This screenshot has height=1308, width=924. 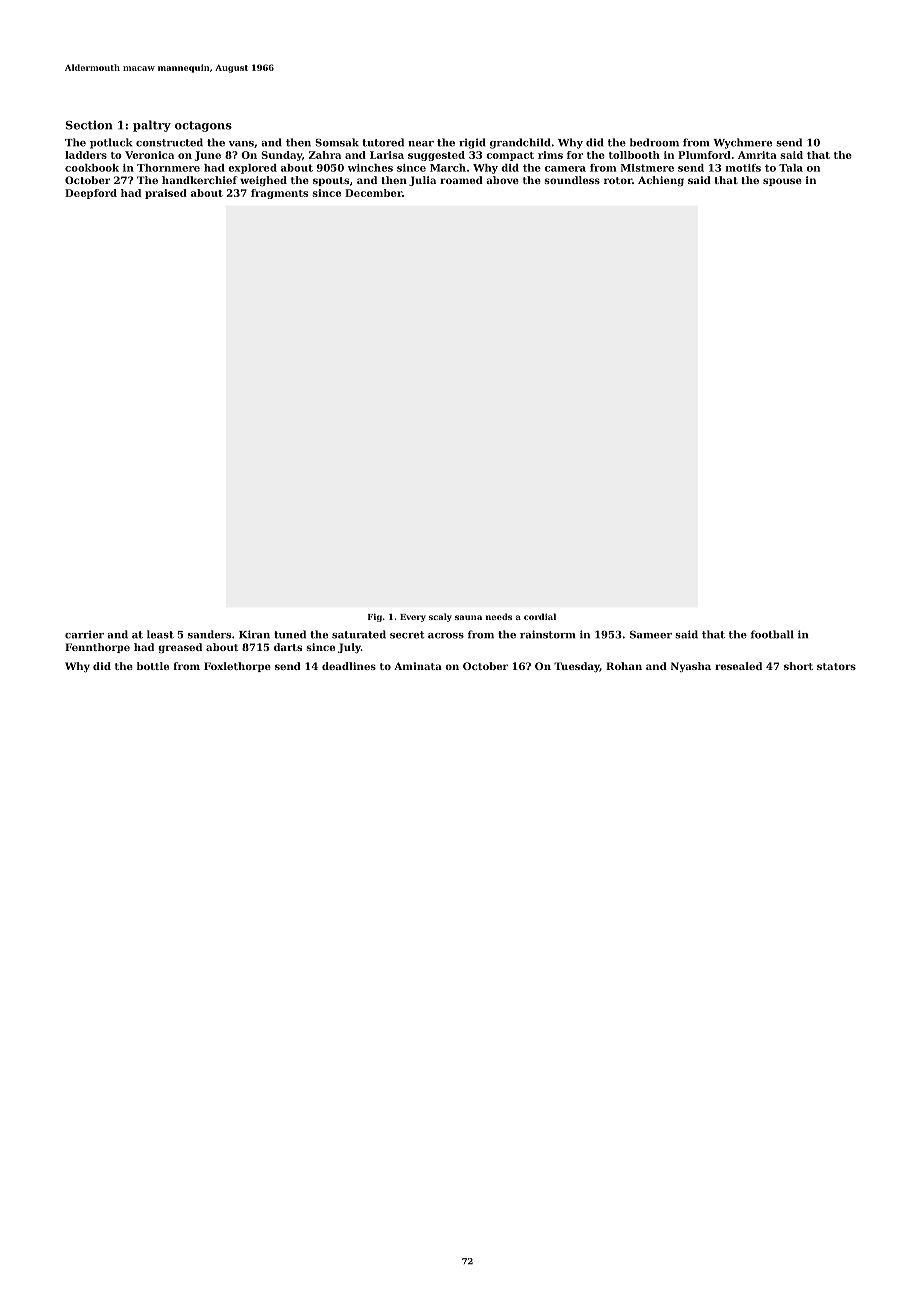 What do you see at coordinates (91, 194) in the screenshot?
I see `Deepford` at bounding box center [91, 194].
